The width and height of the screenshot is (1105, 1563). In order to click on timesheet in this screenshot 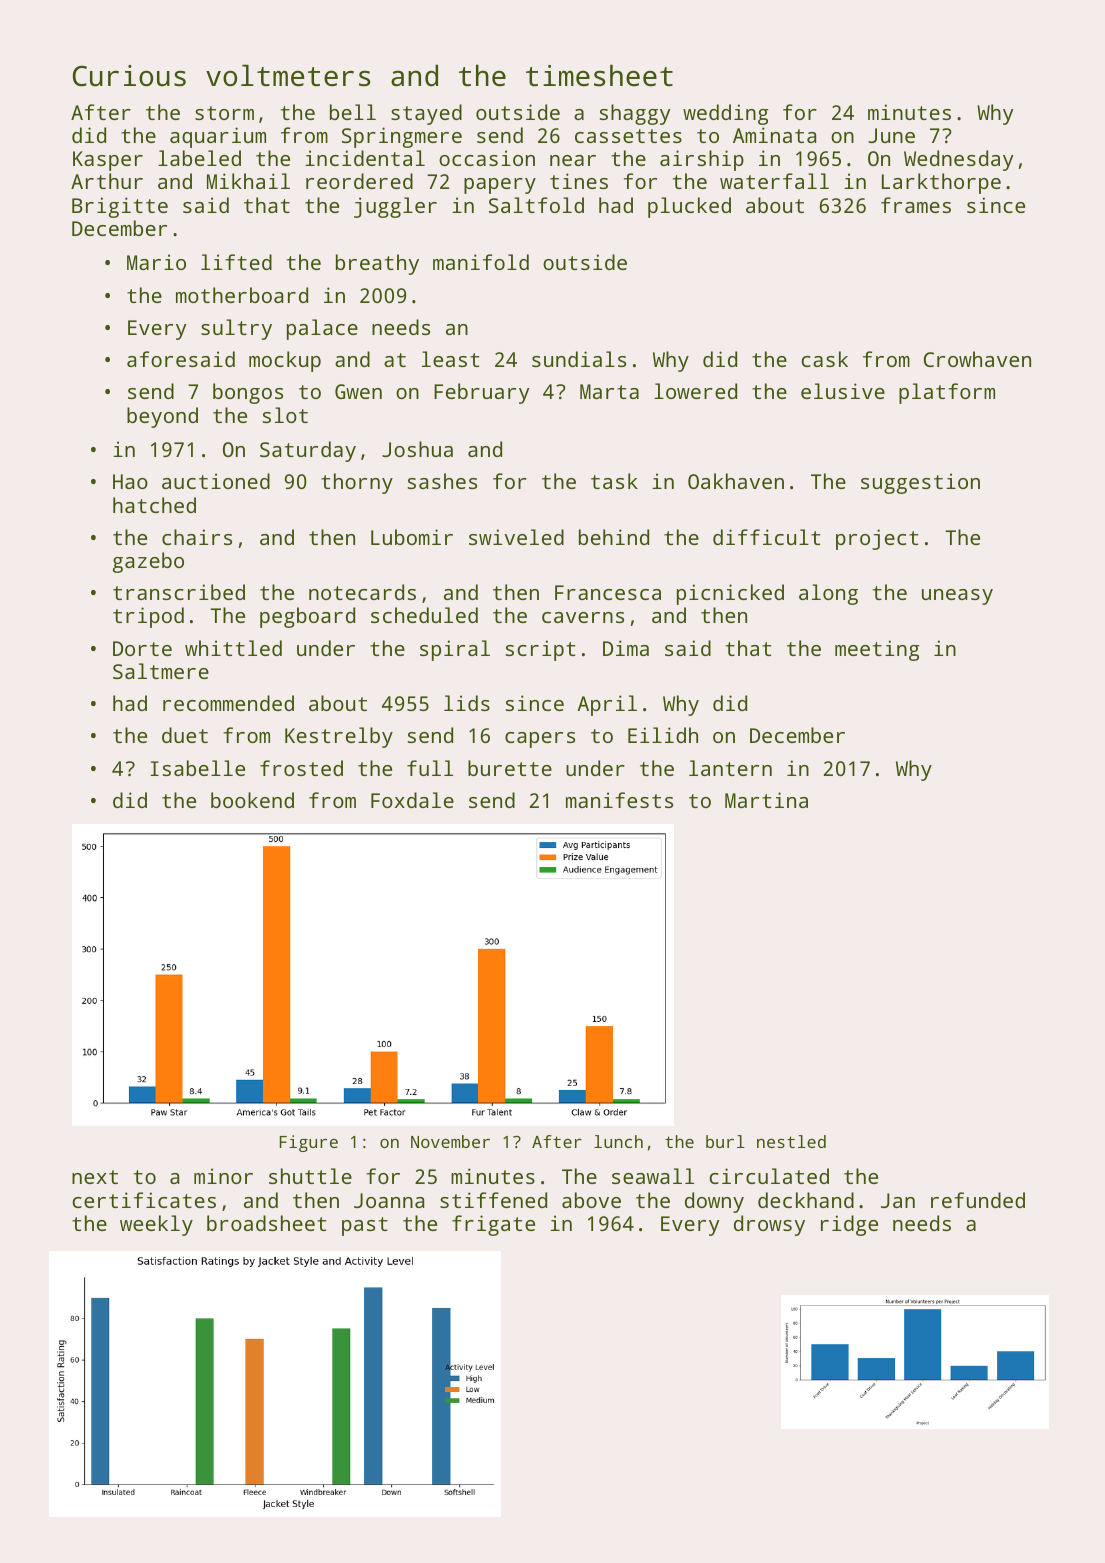, I will do `click(599, 75)`.
